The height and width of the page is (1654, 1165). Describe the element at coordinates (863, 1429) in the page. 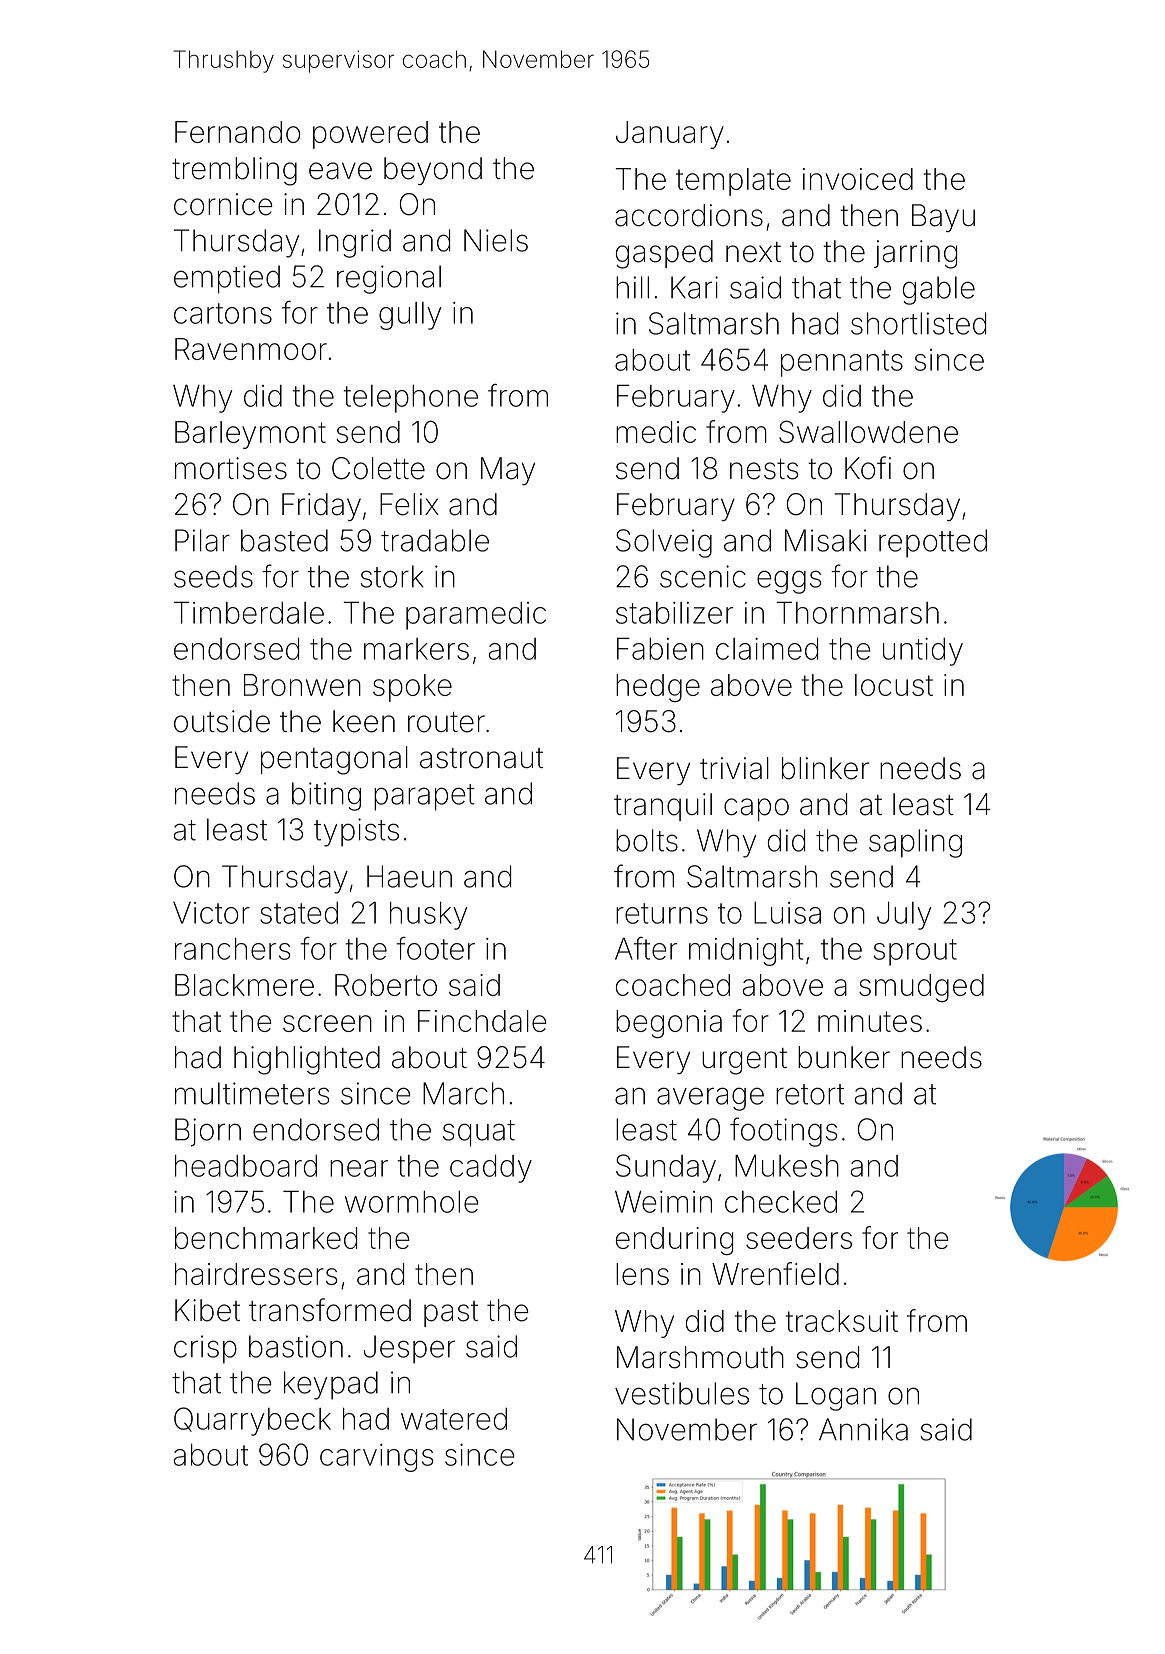

I see `Annika` at that location.
